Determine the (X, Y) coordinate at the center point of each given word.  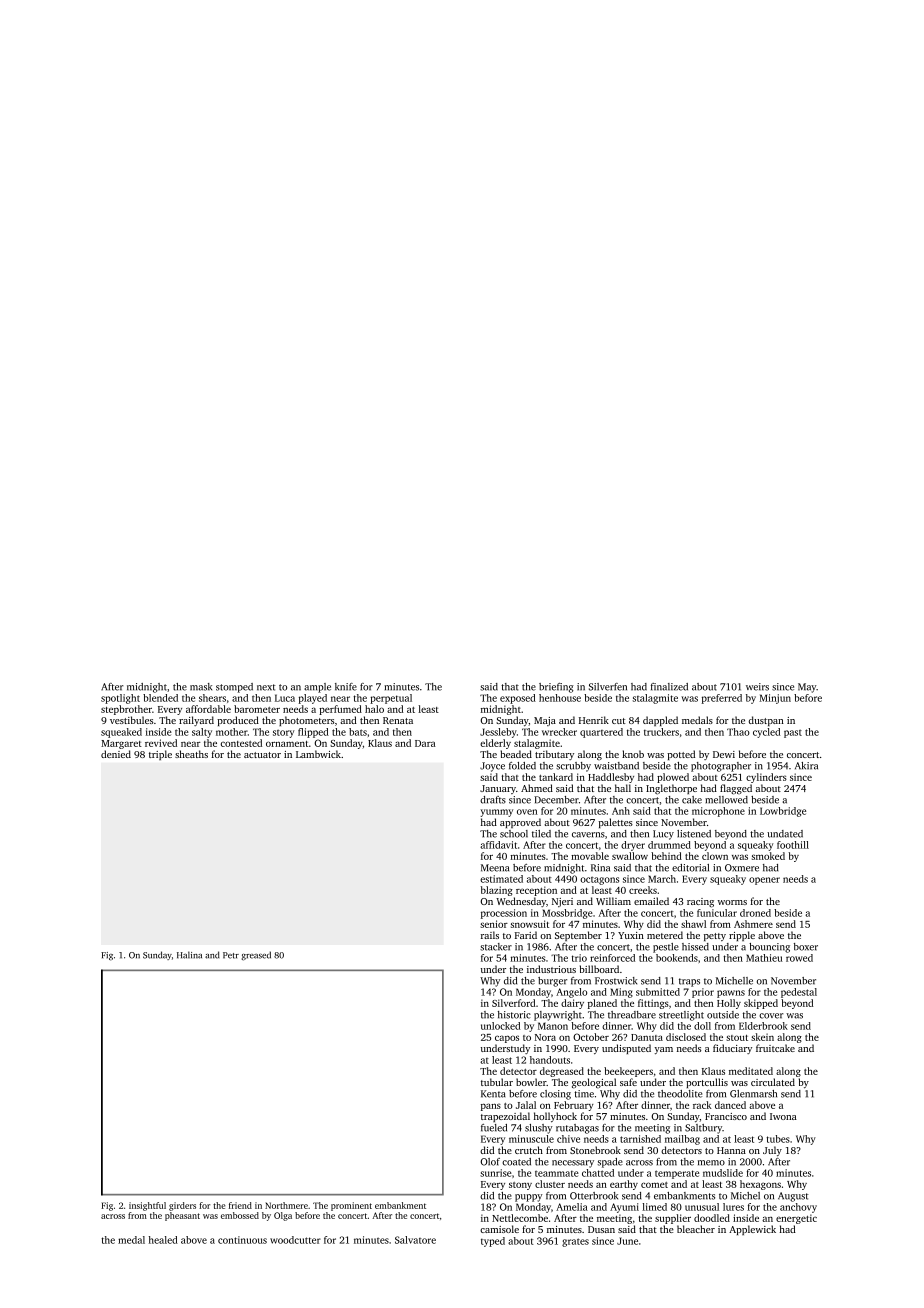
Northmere (286, 1205)
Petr (231, 955)
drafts (493, 800)
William (613, 901)
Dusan (601, 1229)
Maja (545, 721)
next (266, 687)
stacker (496, 947)
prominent (351, 1206)
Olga (283, 1216)
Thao (738, 732)
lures (733, 1207)
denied (116, 754)
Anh (621, 811)
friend (240, 1205)
